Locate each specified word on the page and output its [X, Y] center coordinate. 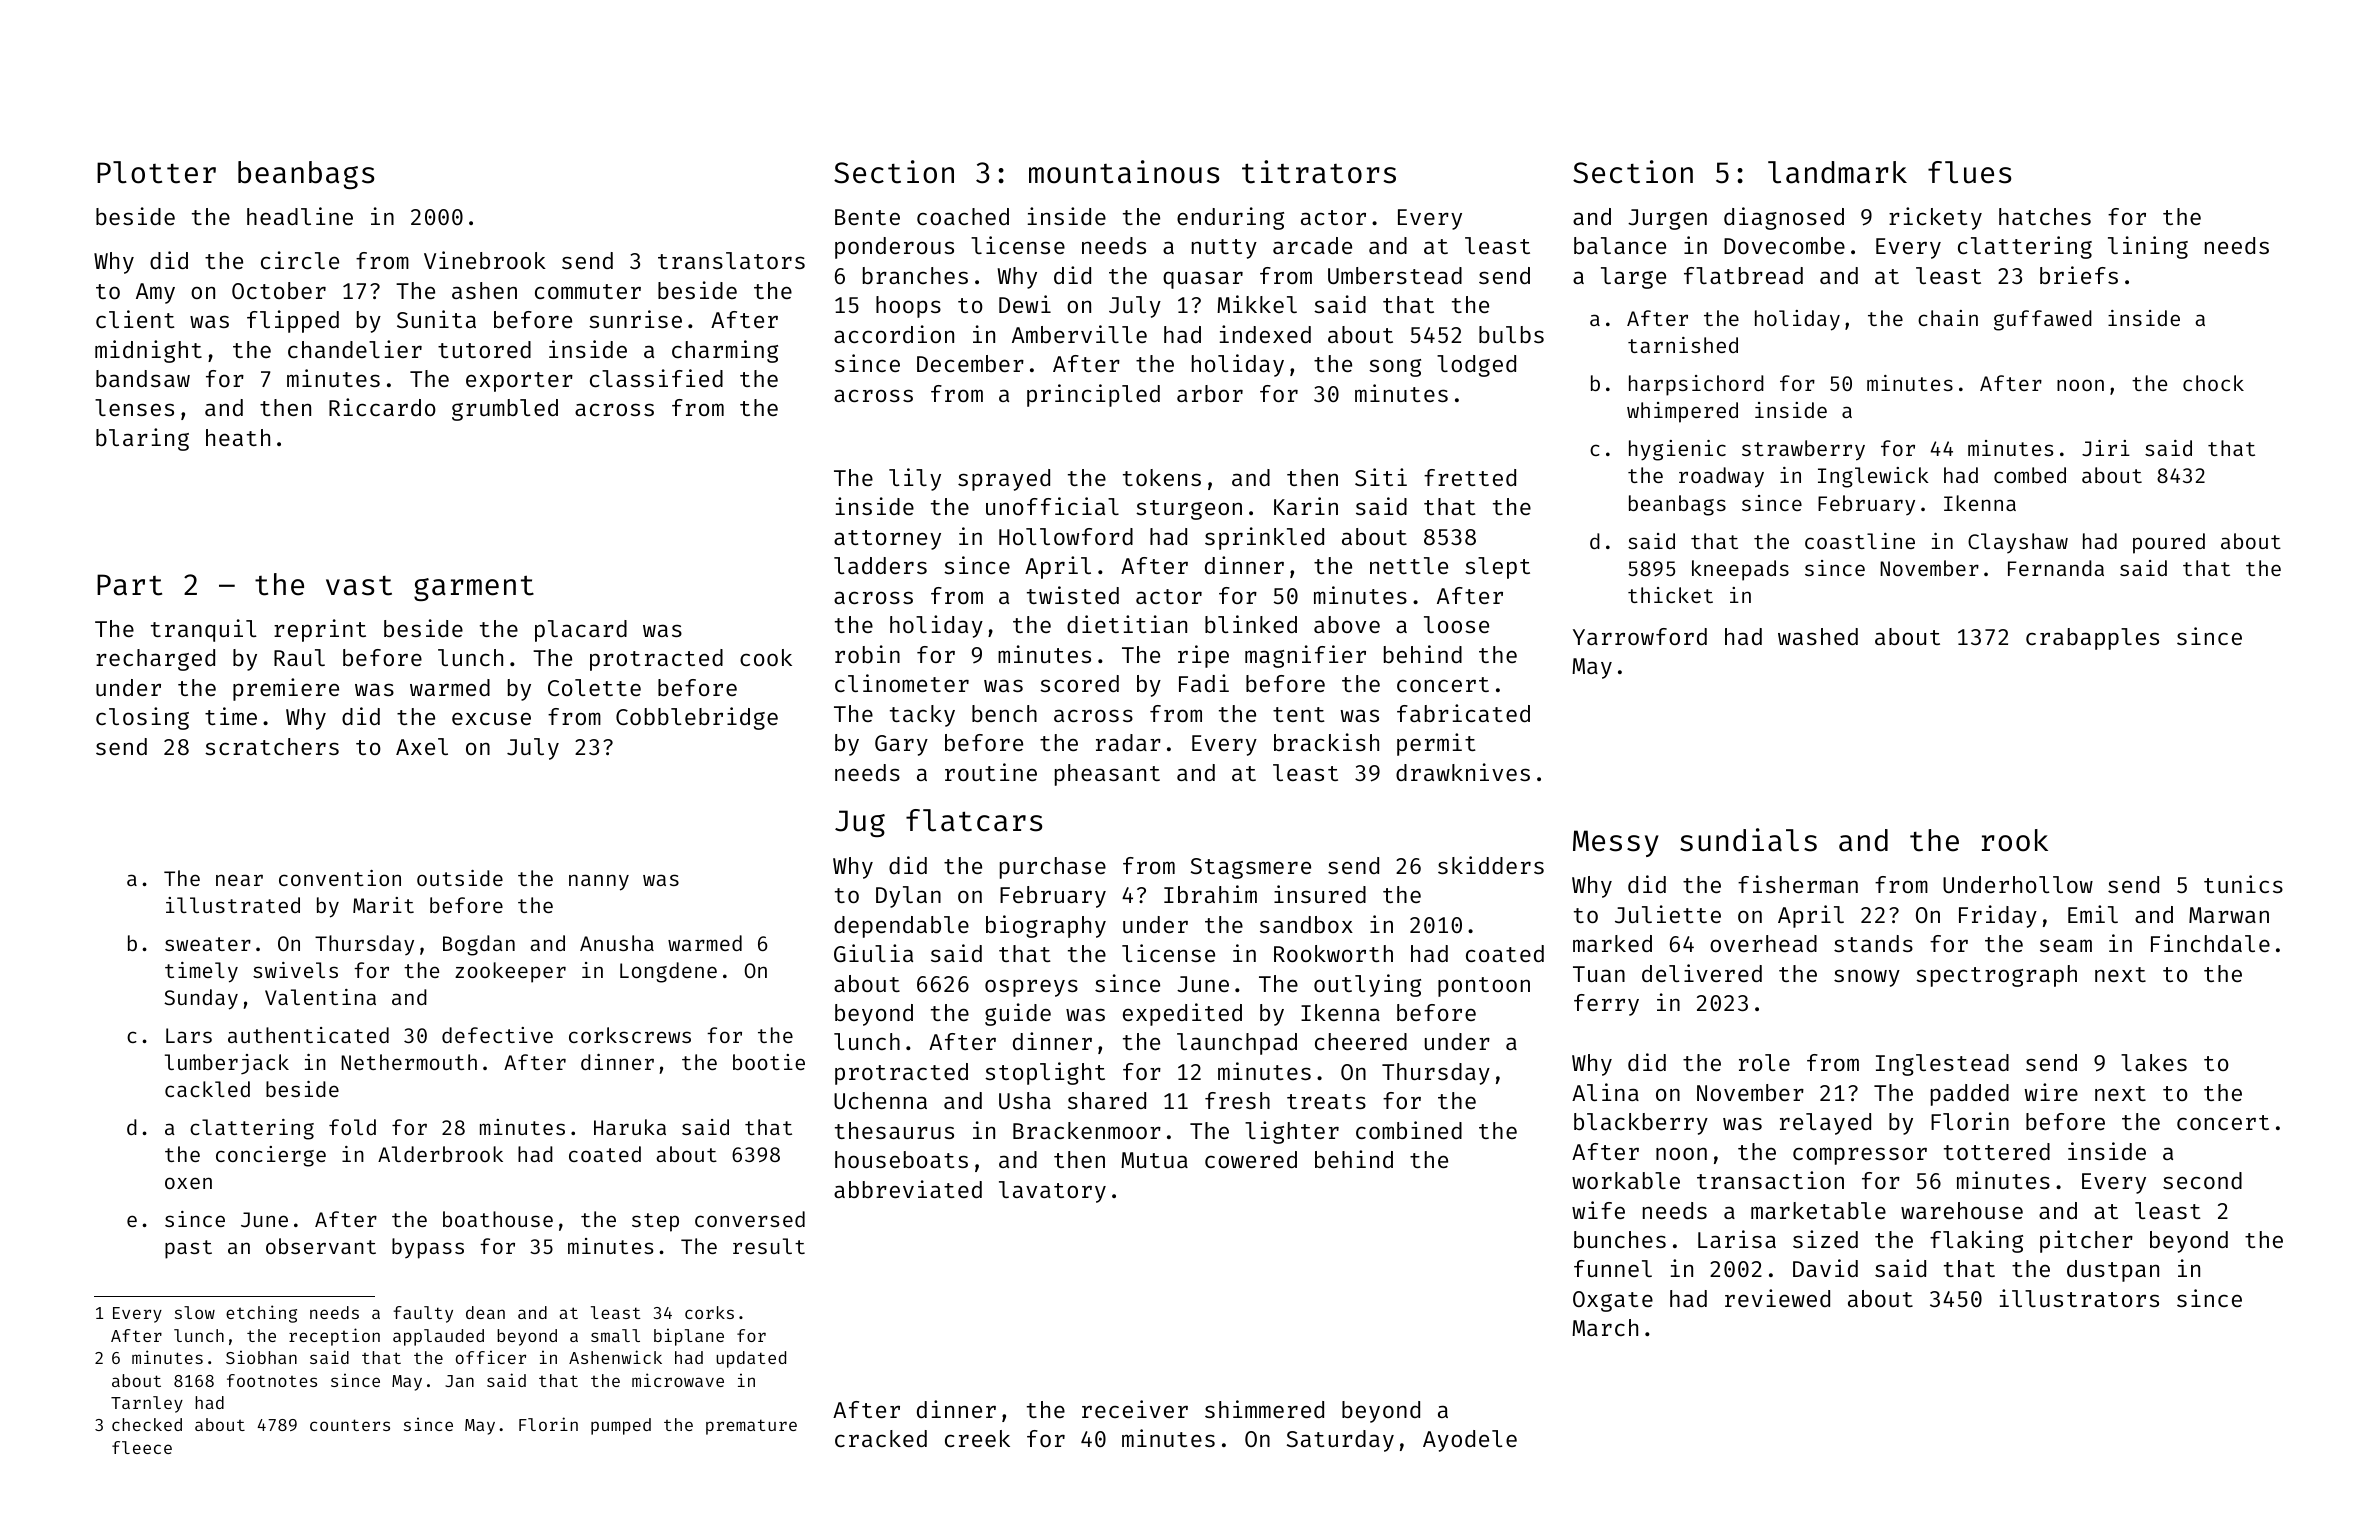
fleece [142, 1447]
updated [751, 1359]
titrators [1319, 172]
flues [1969, 172]
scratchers [272, 746]
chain [1948, 318]
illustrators [2079, 1298]
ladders [880, 565]
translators [731, 260]
